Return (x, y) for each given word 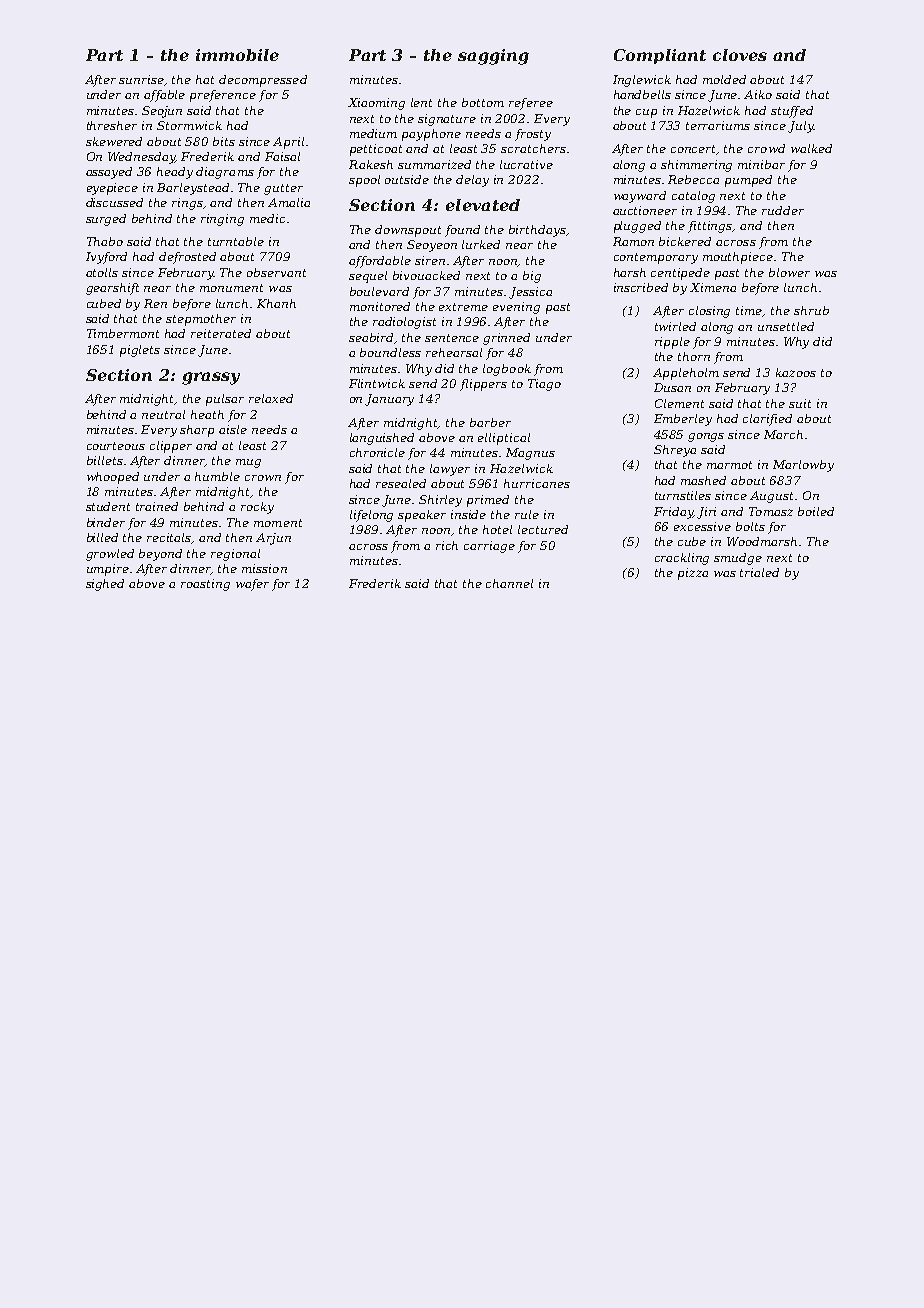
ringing (222, 220)
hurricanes (537, 483)
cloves (740, 55)
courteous (116, 446)
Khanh (276, 303)
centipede (680, 274)
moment (278, 523)
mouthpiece (738, 258)
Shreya (675, 451)
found (462, 231)
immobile (237, 55)
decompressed (263, 81)
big (532, 277)
